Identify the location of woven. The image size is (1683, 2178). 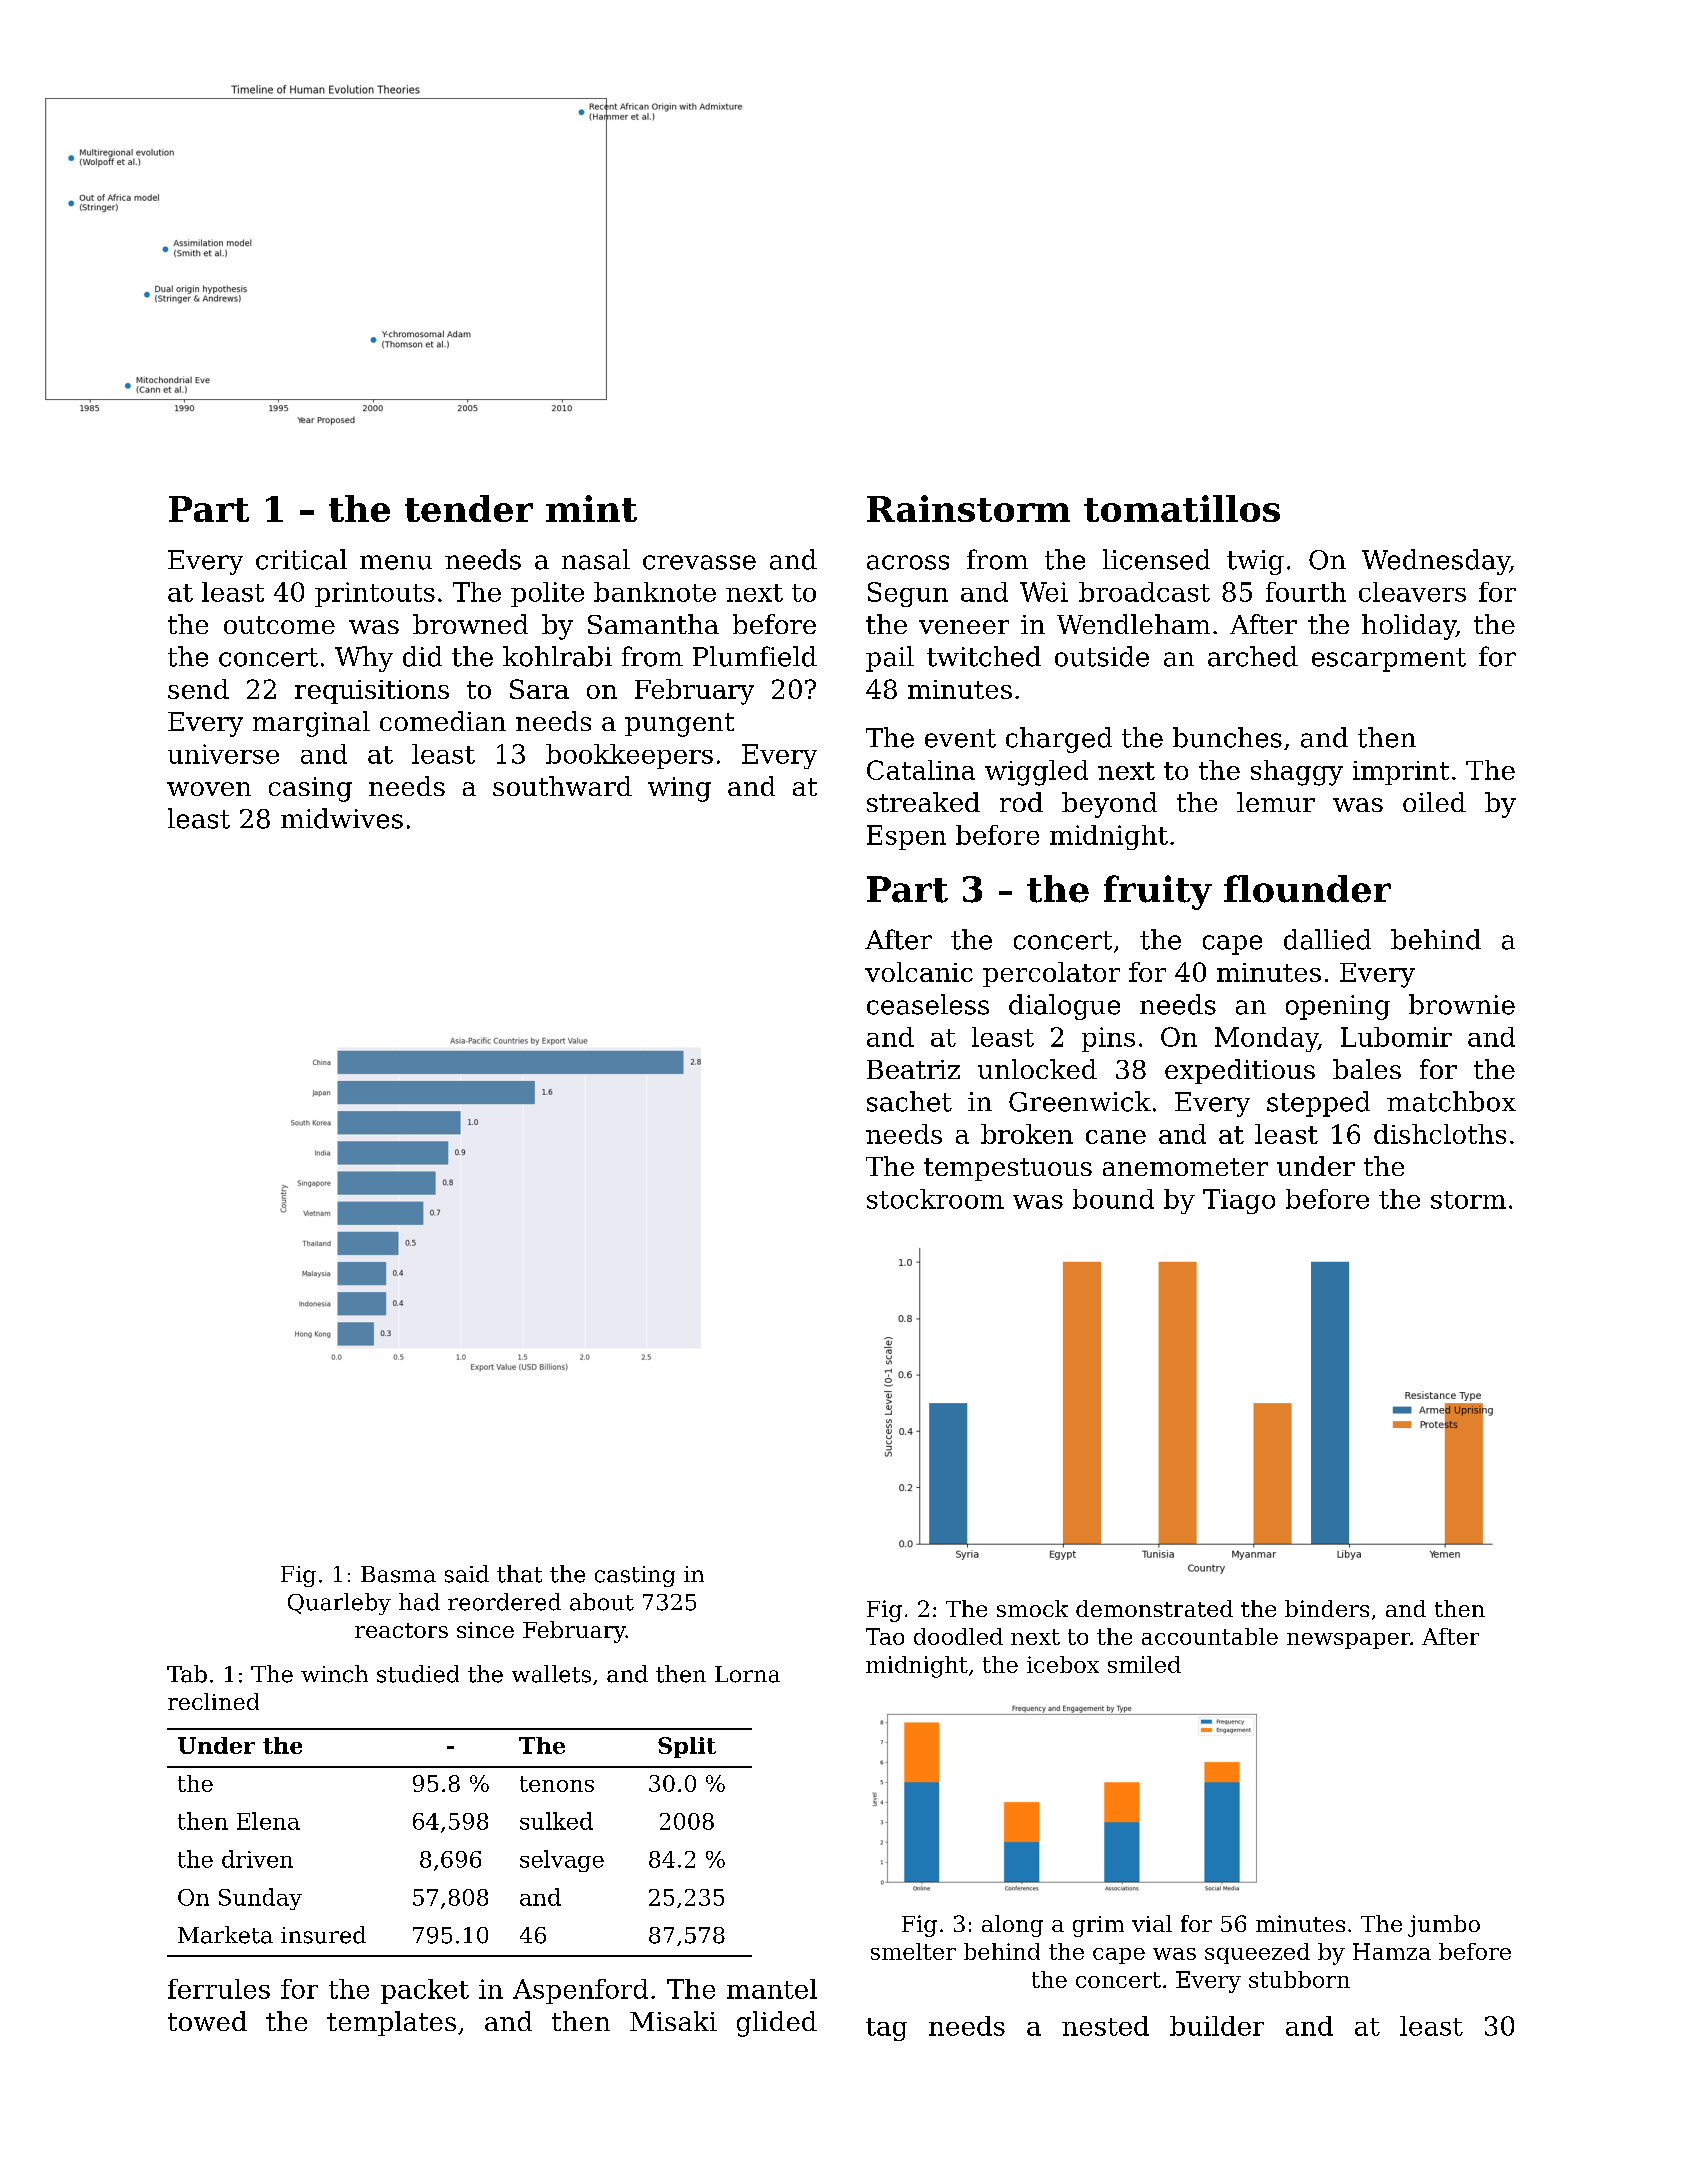
(209, 789).
